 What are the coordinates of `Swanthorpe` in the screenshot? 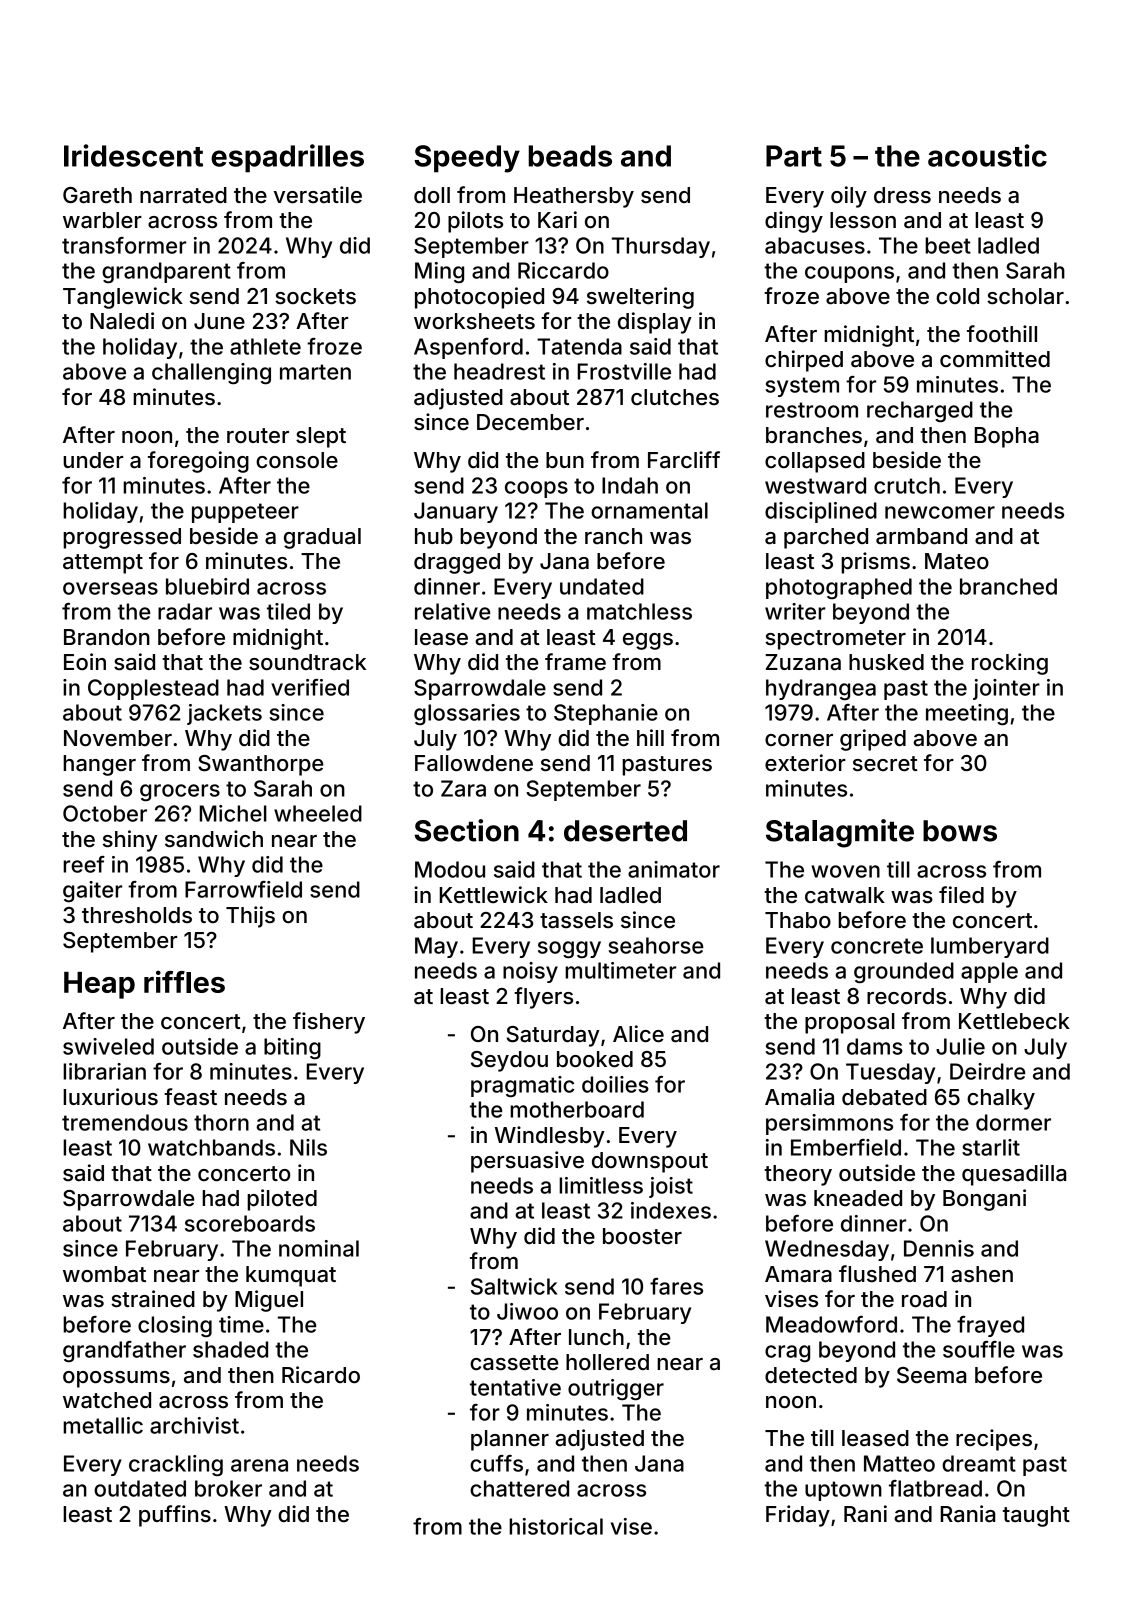 It's located at (260, 765).
